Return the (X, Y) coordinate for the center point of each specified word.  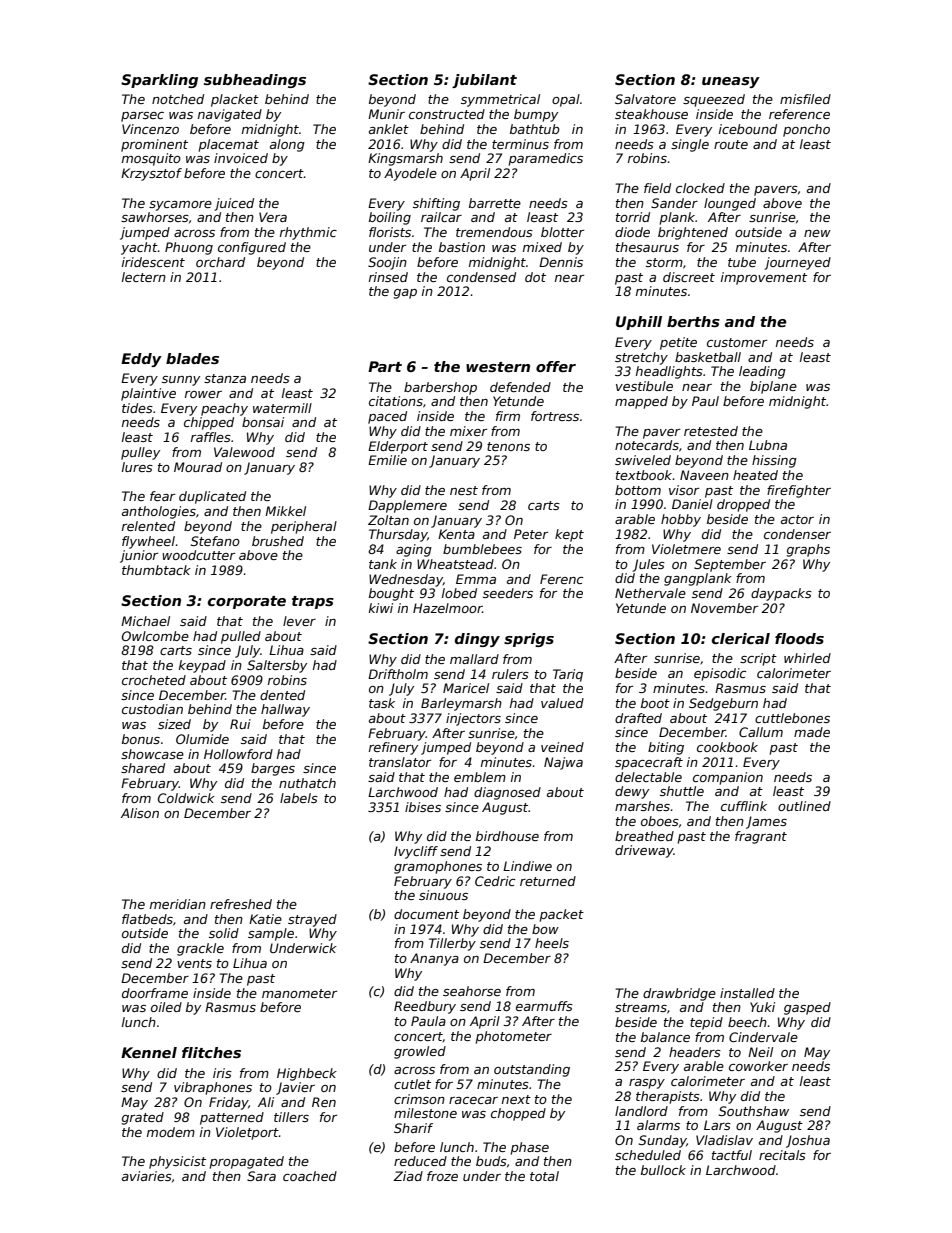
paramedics (546, 159)
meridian (178, 904)
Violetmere (686, 549)
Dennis (561, 262)
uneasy (731, 82)
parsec (142, 117)
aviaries (147, 1176)
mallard (474, 659)
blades (192, 358)
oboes (660, 821)
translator (400, 762)
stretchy (641, 358)
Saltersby (277, 666)
